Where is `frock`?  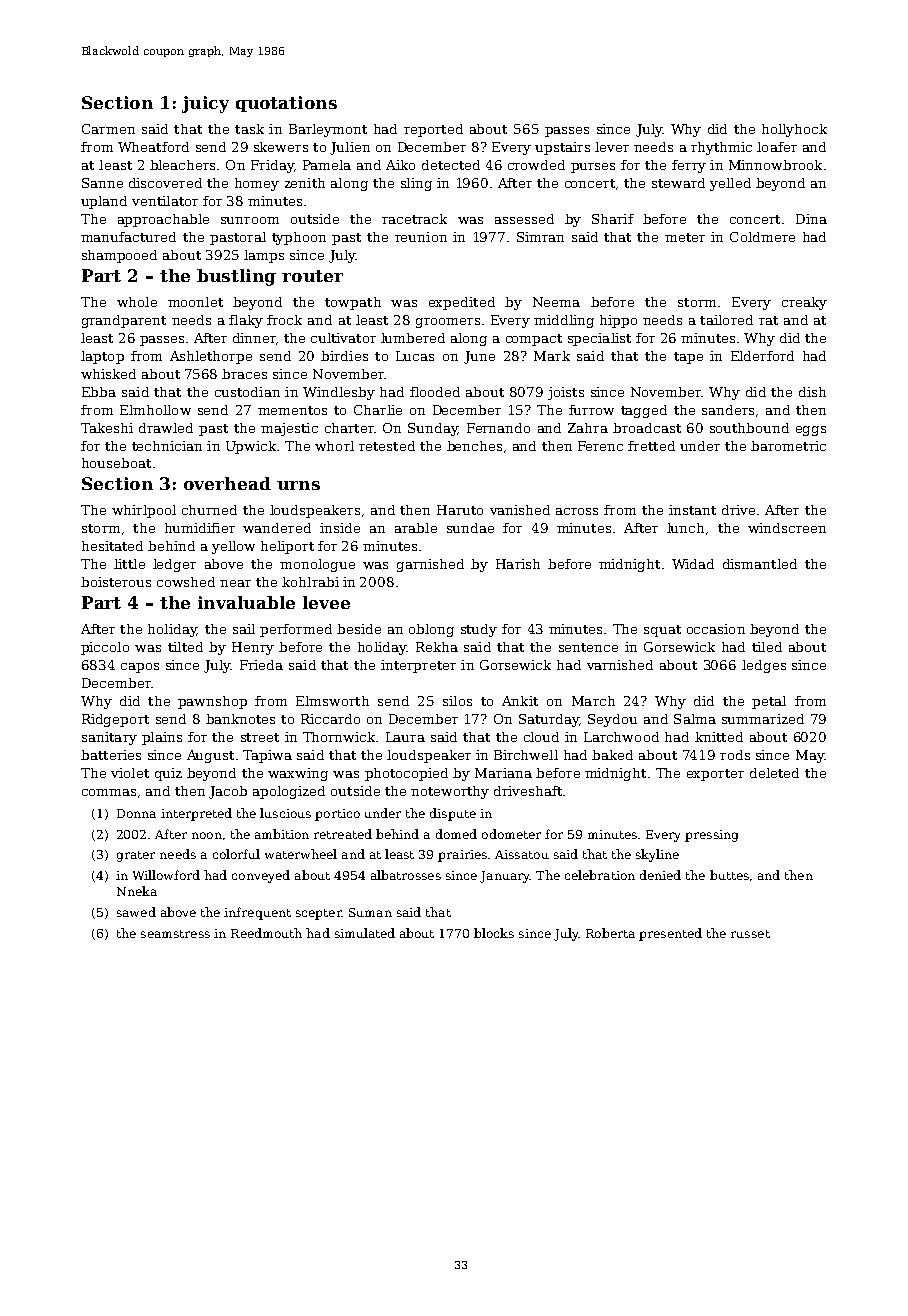 frock is located at coordinates (284, 320).
